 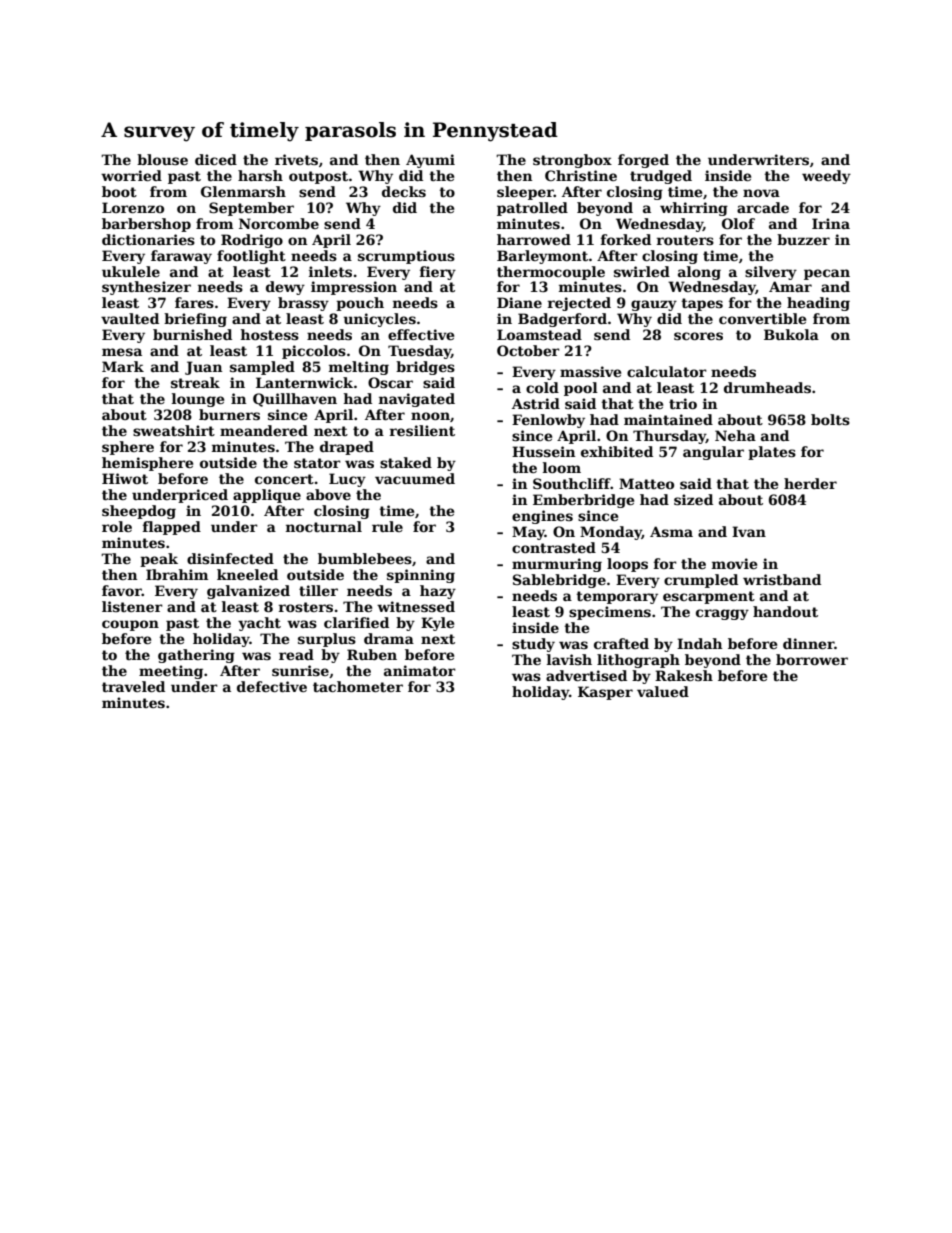 What do you see at coordinates (195, 382) in the page?
I see `streak` at bounding box center [195, 382].
